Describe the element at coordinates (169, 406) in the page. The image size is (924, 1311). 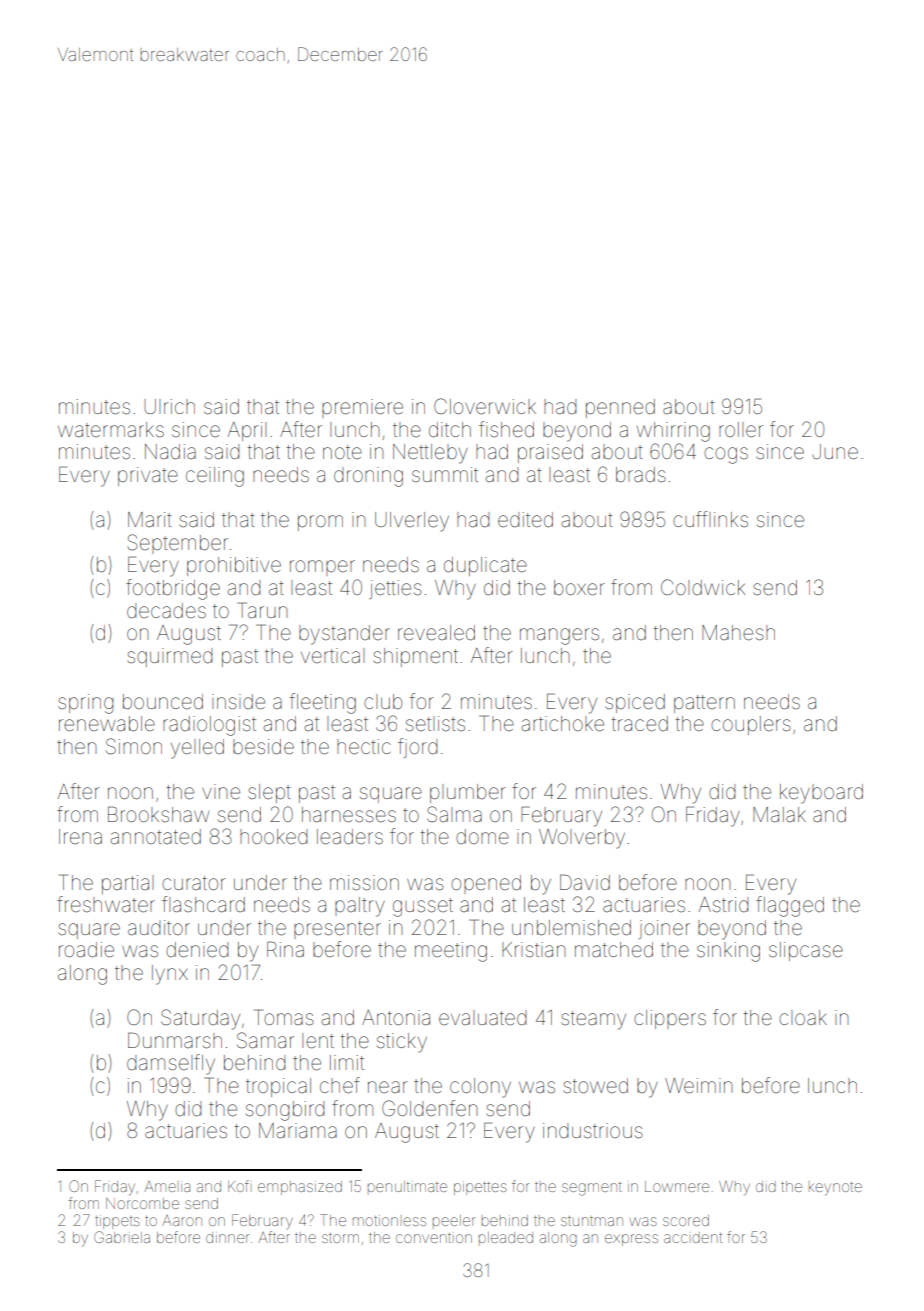
I see `Ulrich` at that location.
